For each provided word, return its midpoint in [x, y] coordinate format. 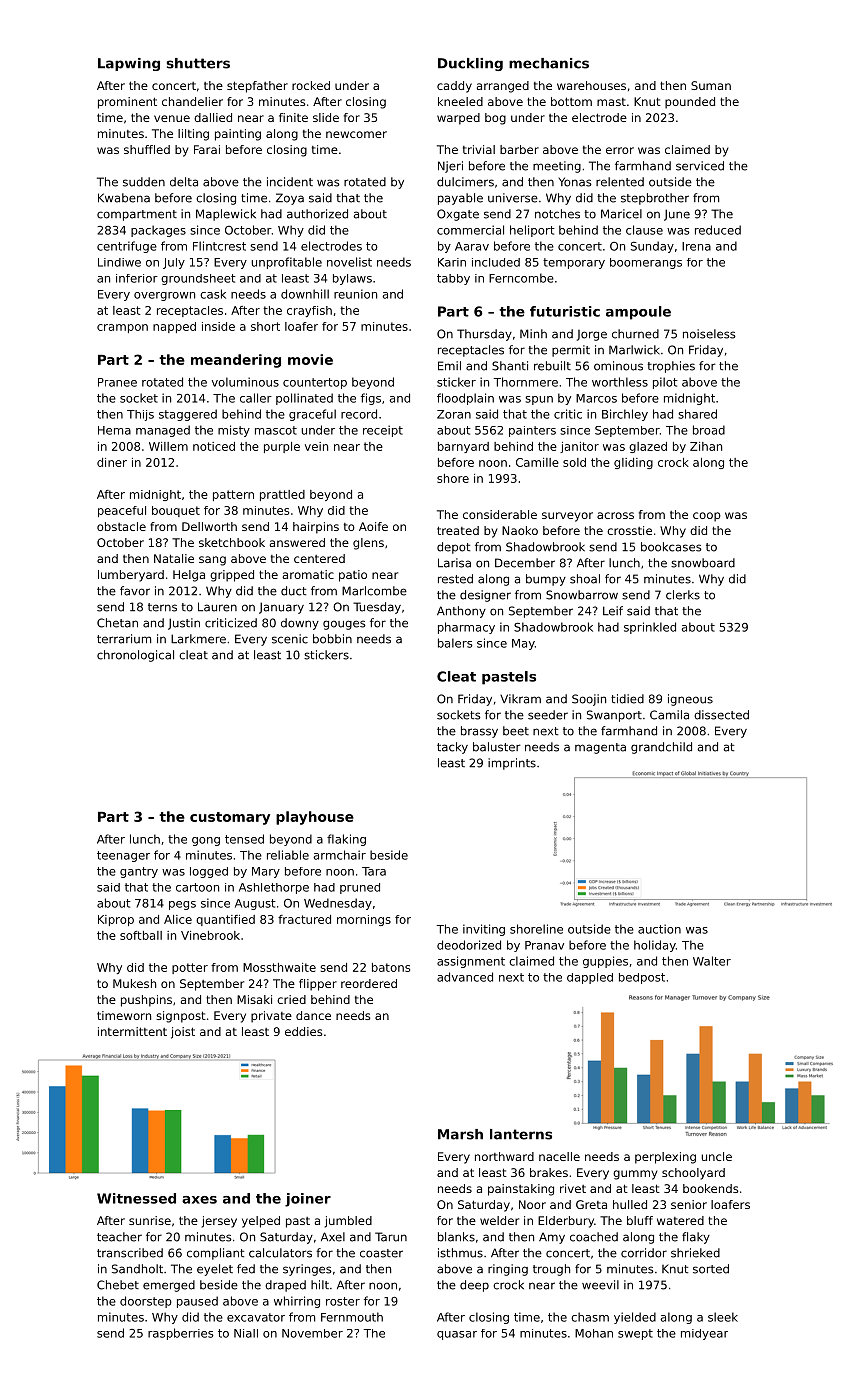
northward [504, 1156]
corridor [644, 1253]
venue [172, 118]
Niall [246, 1333]
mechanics [549, 63]
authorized [317, 214]
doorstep [146, 1302]
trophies [671, 367]
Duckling [470, 64]
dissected [721, 715]
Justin [184, 624]
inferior [137, 278]
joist [183, 1033]
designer [485, 596]
